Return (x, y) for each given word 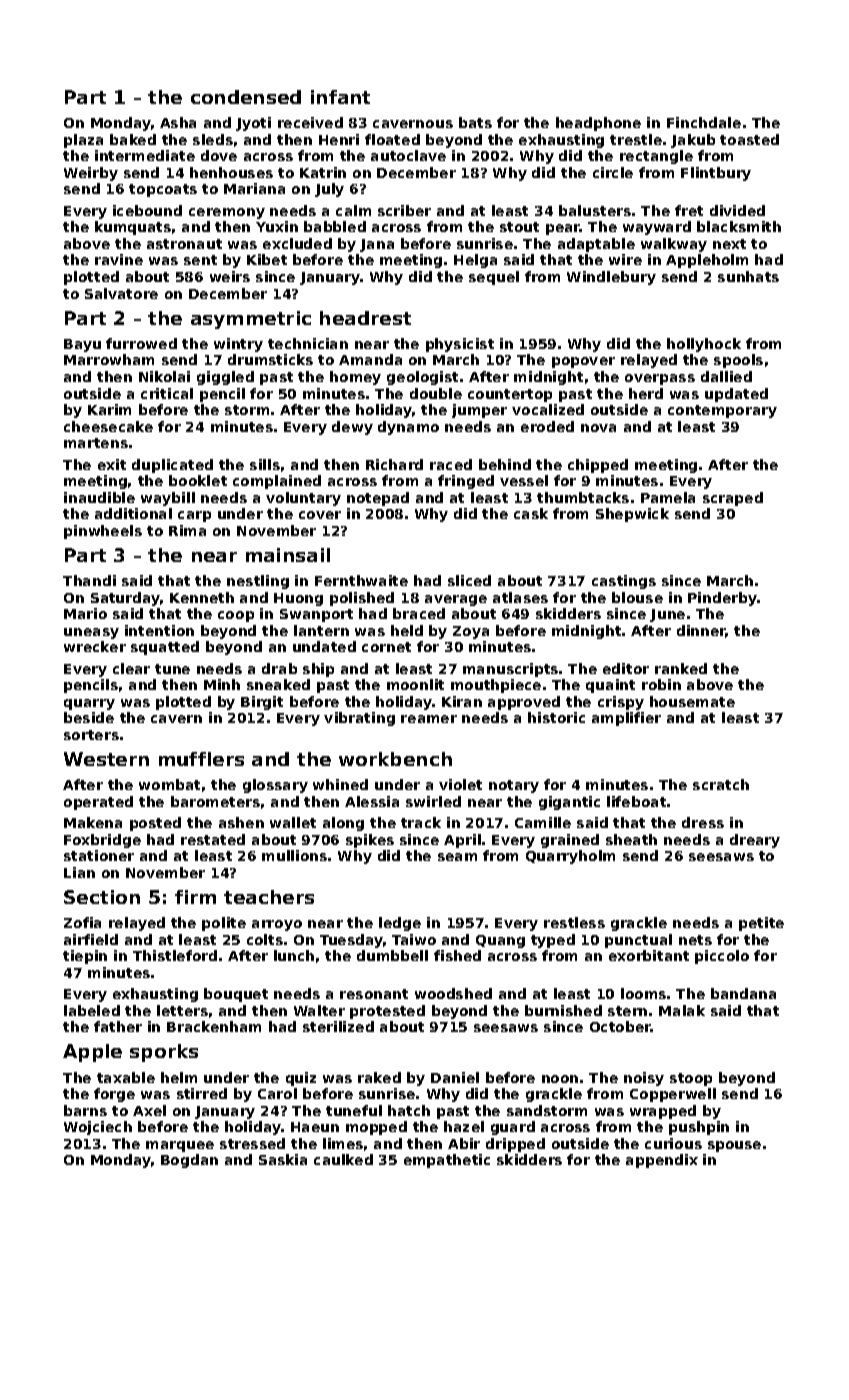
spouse (734, 1146)
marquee (180, 1146)
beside (89, 717)
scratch (721, 784)
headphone (598, 124)
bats (475, 122)
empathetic (447, 1161)
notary (514, 786)
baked (133, 139)
